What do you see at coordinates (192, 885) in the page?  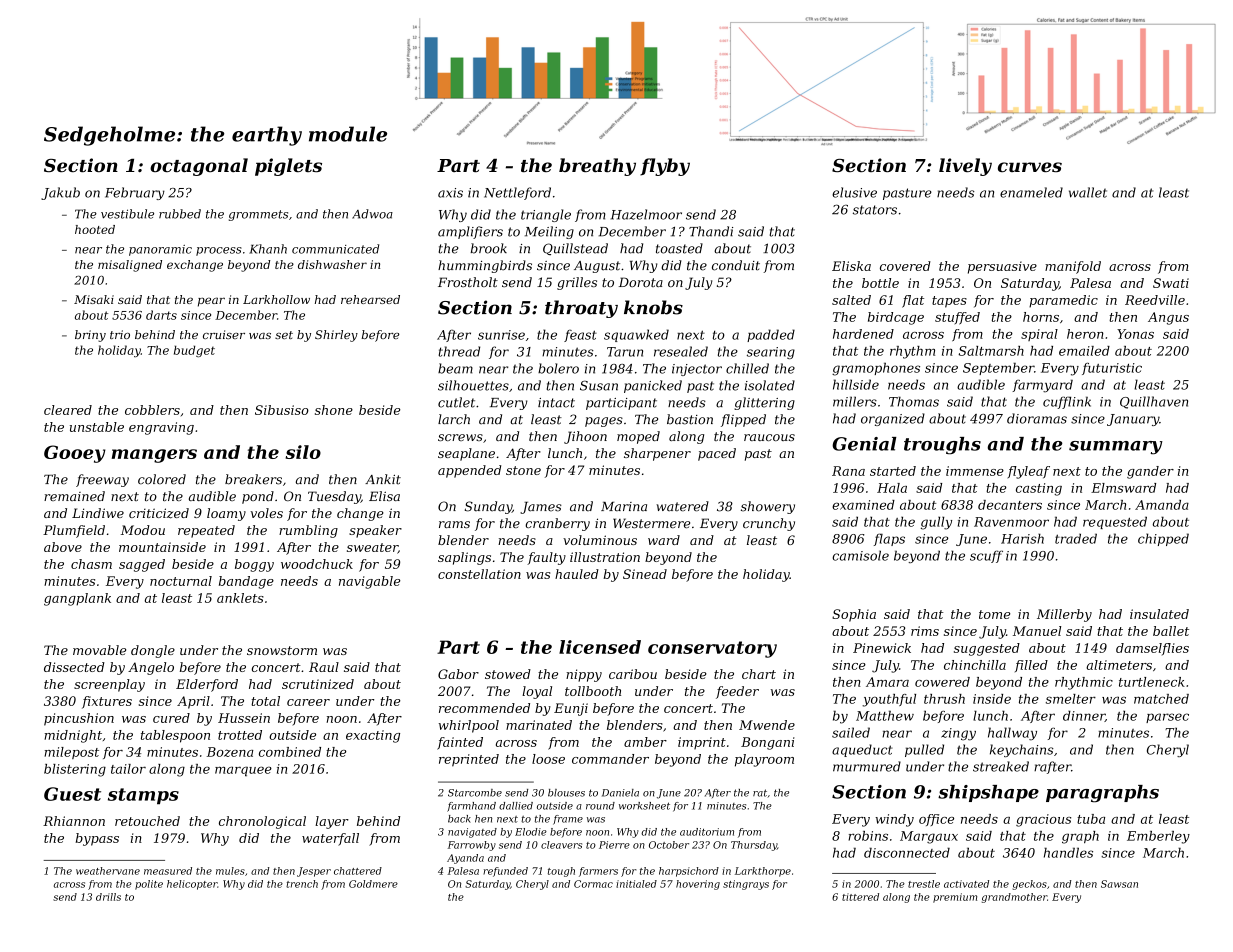 I see `helicopter` at bounding box center [192, 885].
